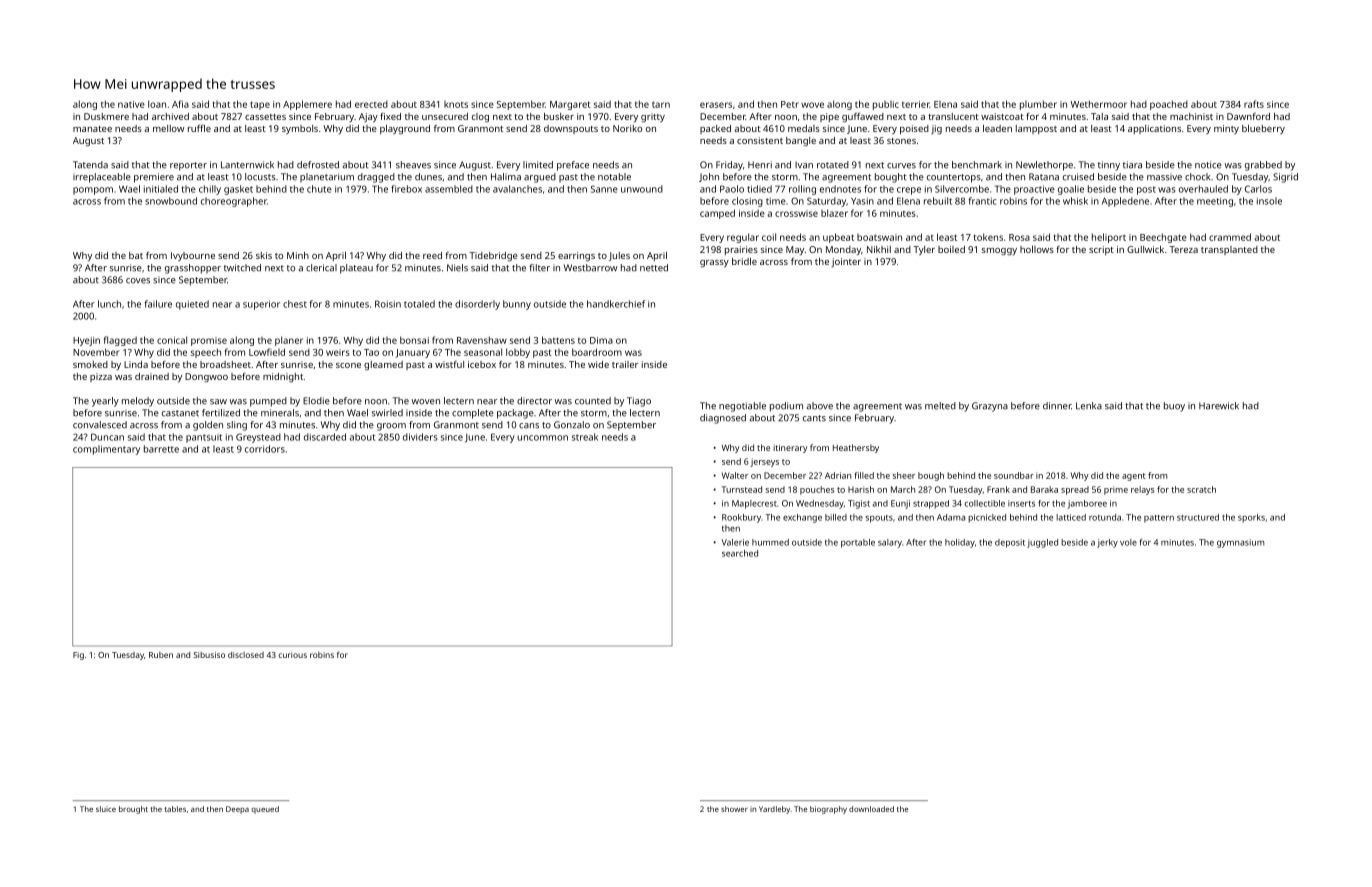 This page has width=1372, height=887. I want to click on Ruben, so click(161, 655).
